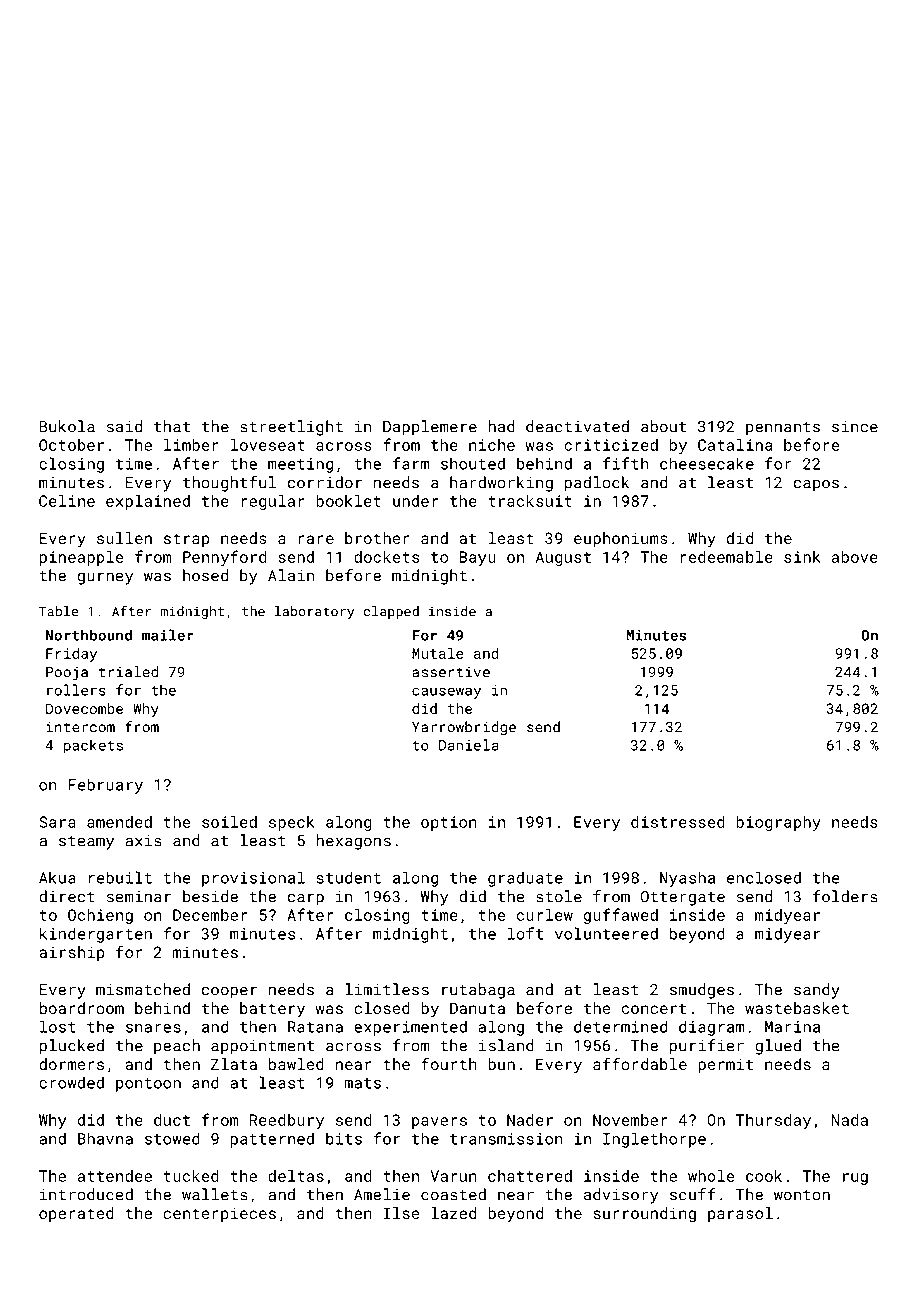 This screenshot has height=1308, width=924. Describe the element at coordinates (645, 1215) in the screenshot. I see `surrounding` at that location.
